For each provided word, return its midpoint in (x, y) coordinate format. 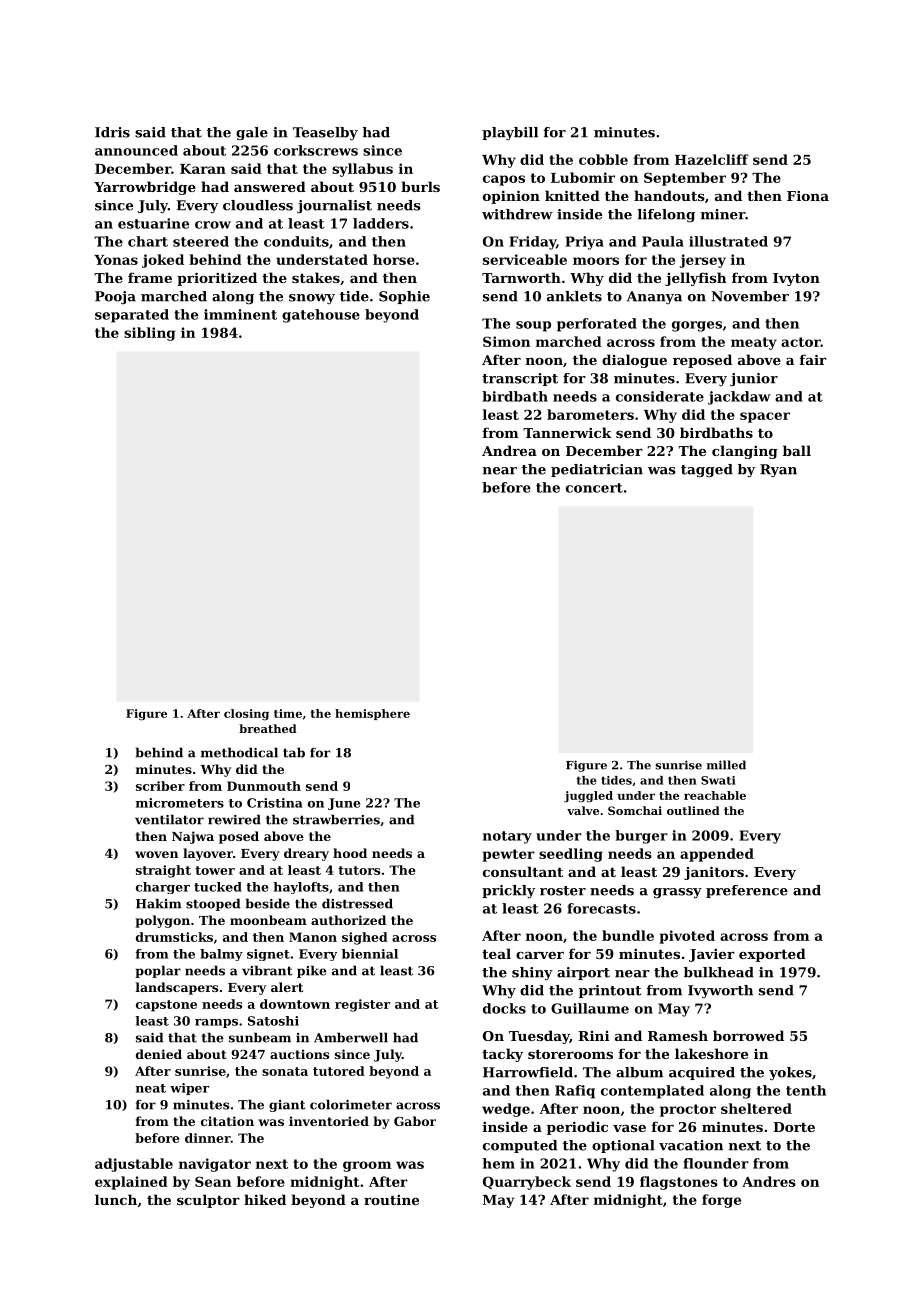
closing (246, 715)
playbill (510, 133)
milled (726, 765)
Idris (112, 132)
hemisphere (372, 714)
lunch (116, 1199)
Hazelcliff (712, 159)
